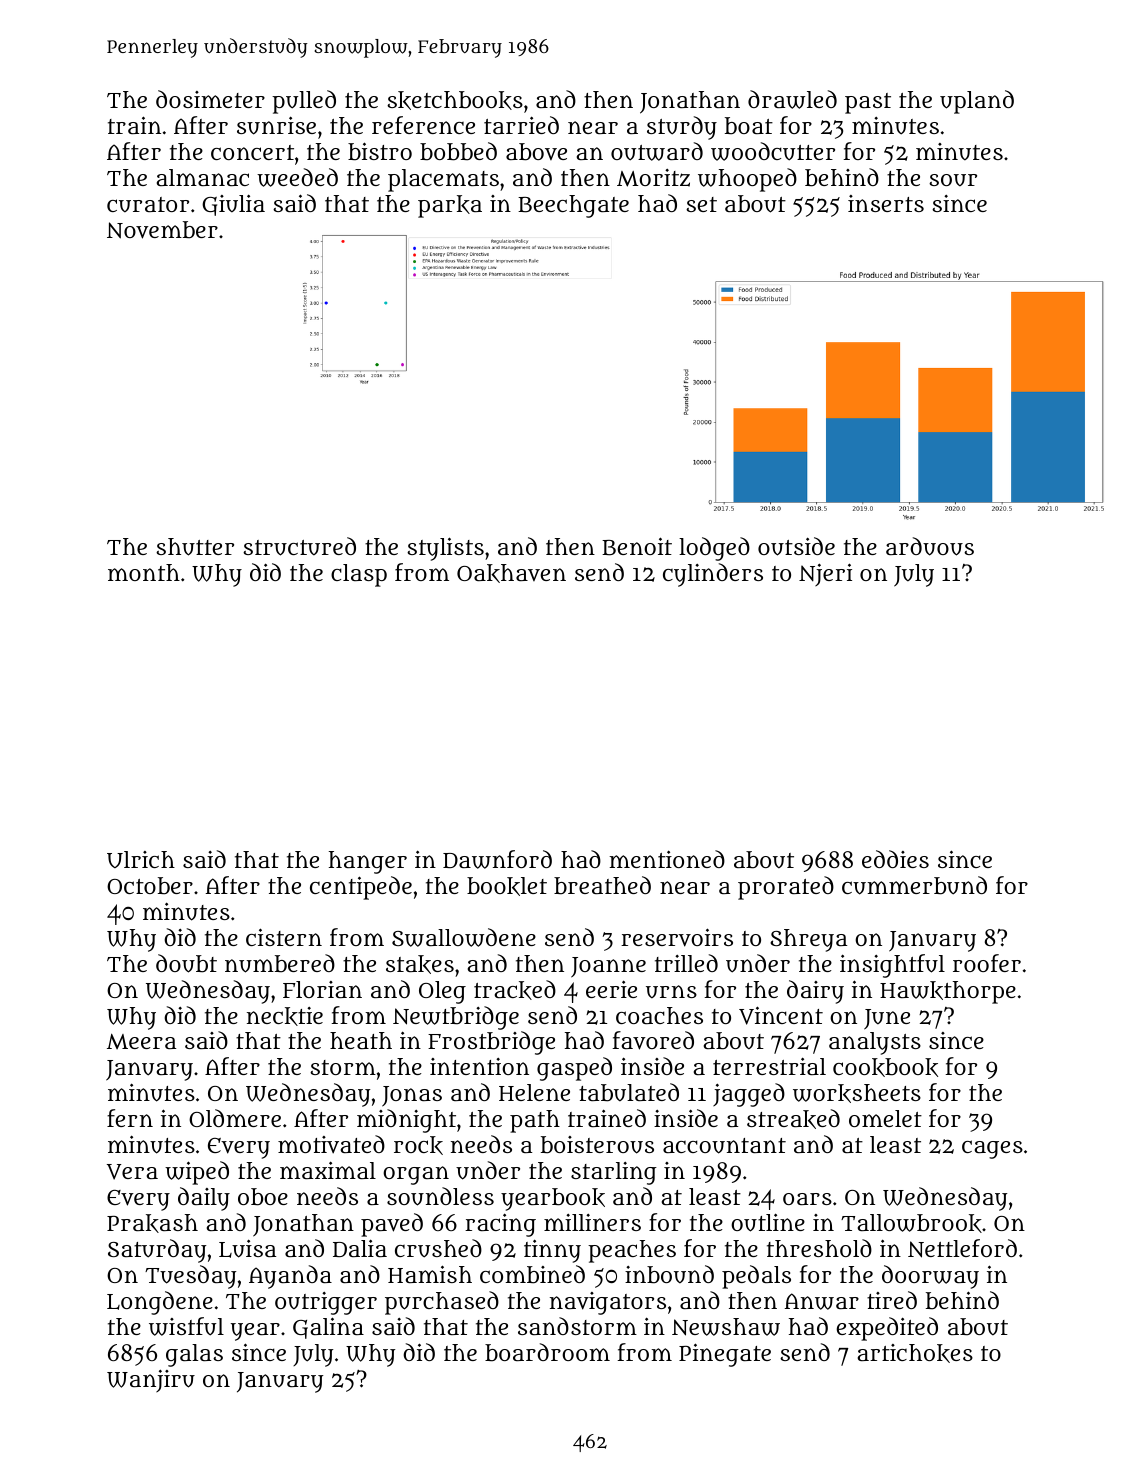  Describe the element at coordinates (895, 859) in the page. I see `eddies` at that location.
